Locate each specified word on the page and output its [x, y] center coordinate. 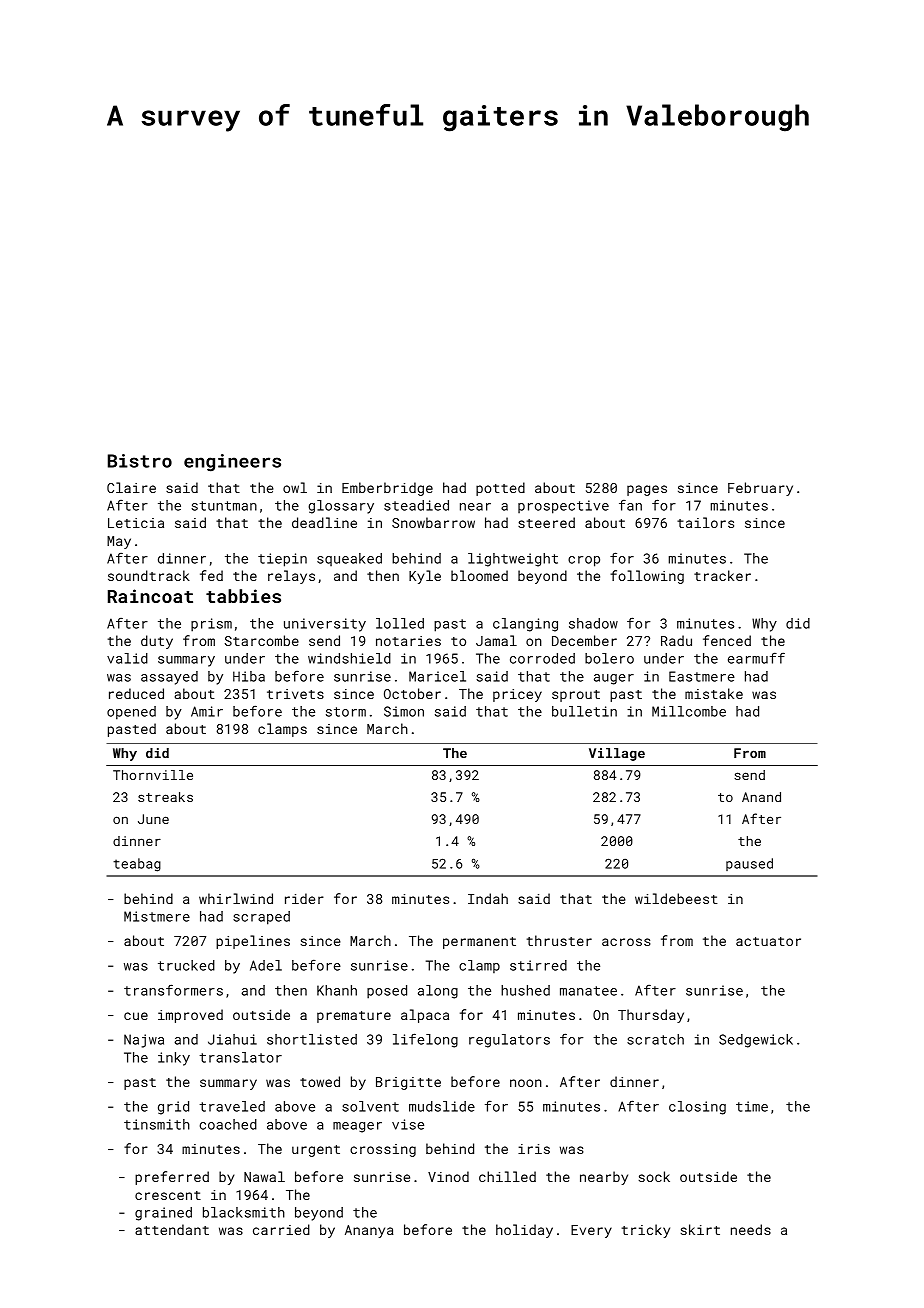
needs [751, 1229]
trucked [186, 965]
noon [526, 1083]
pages [647, 490]
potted [500, 489]
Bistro [140, 461]
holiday [524, 1231]
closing [697, 1108]
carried [281, 1229]
